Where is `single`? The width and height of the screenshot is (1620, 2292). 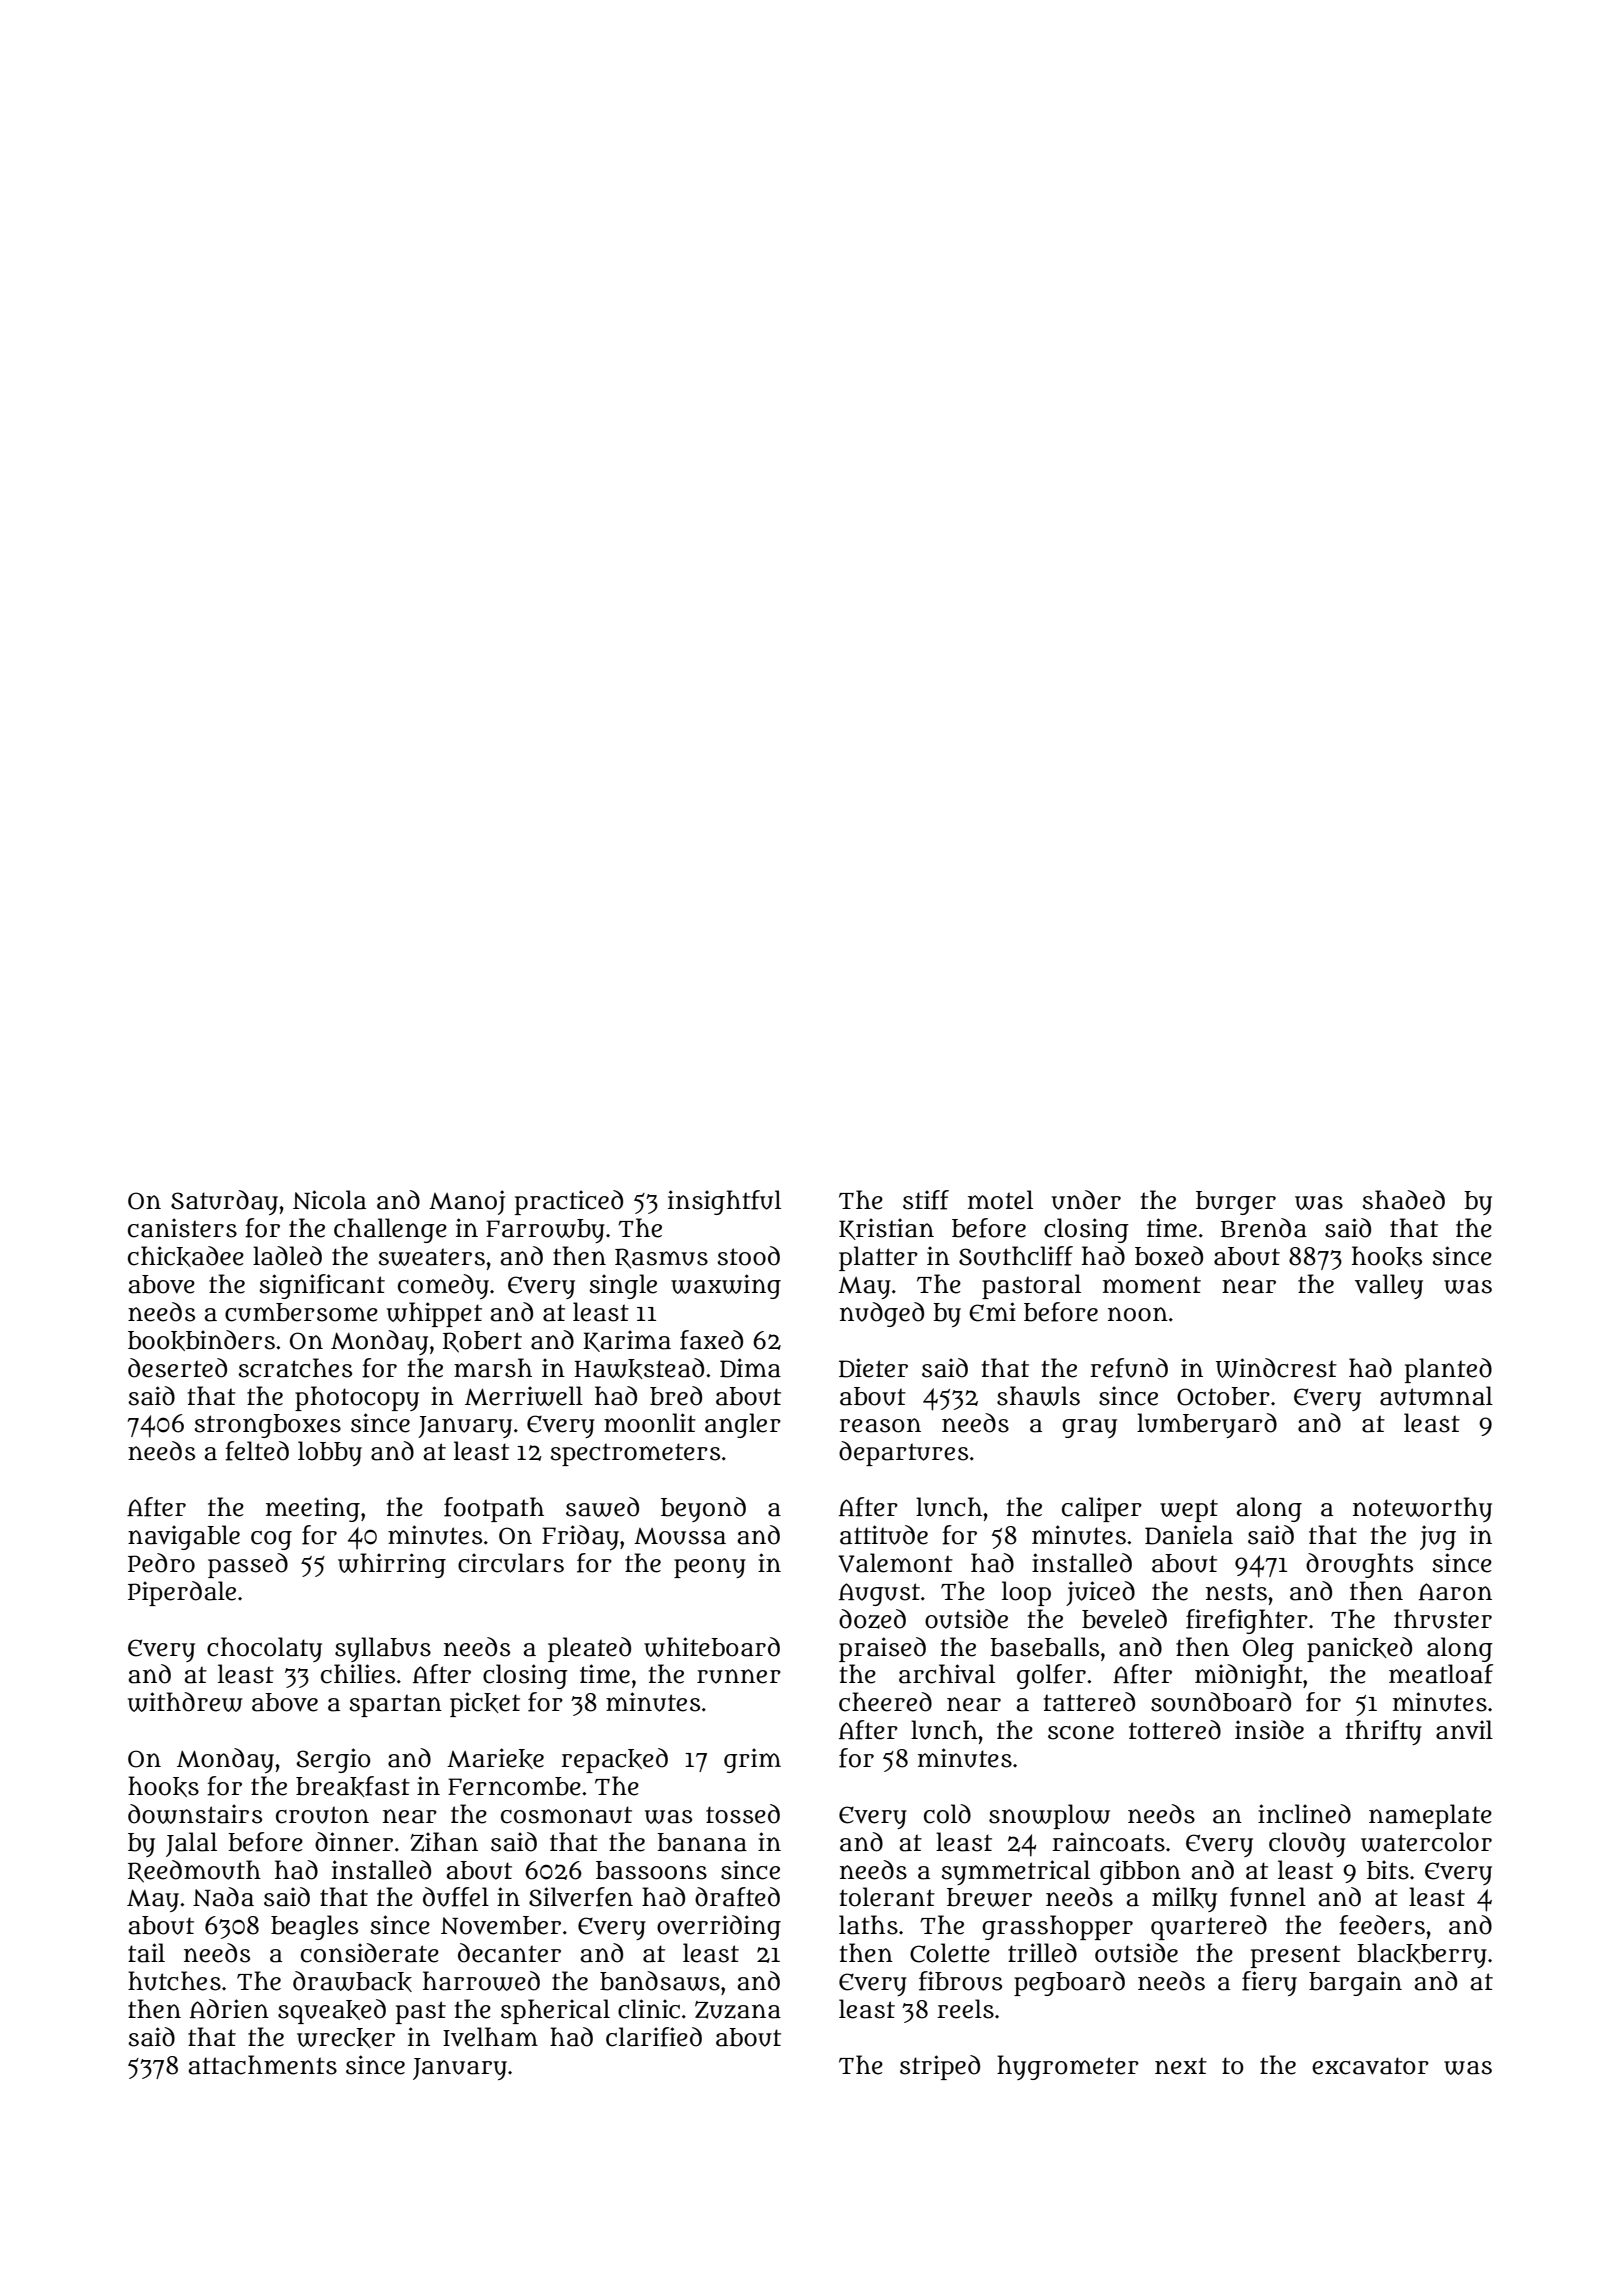 single is located at coordinates (623, 1286).
